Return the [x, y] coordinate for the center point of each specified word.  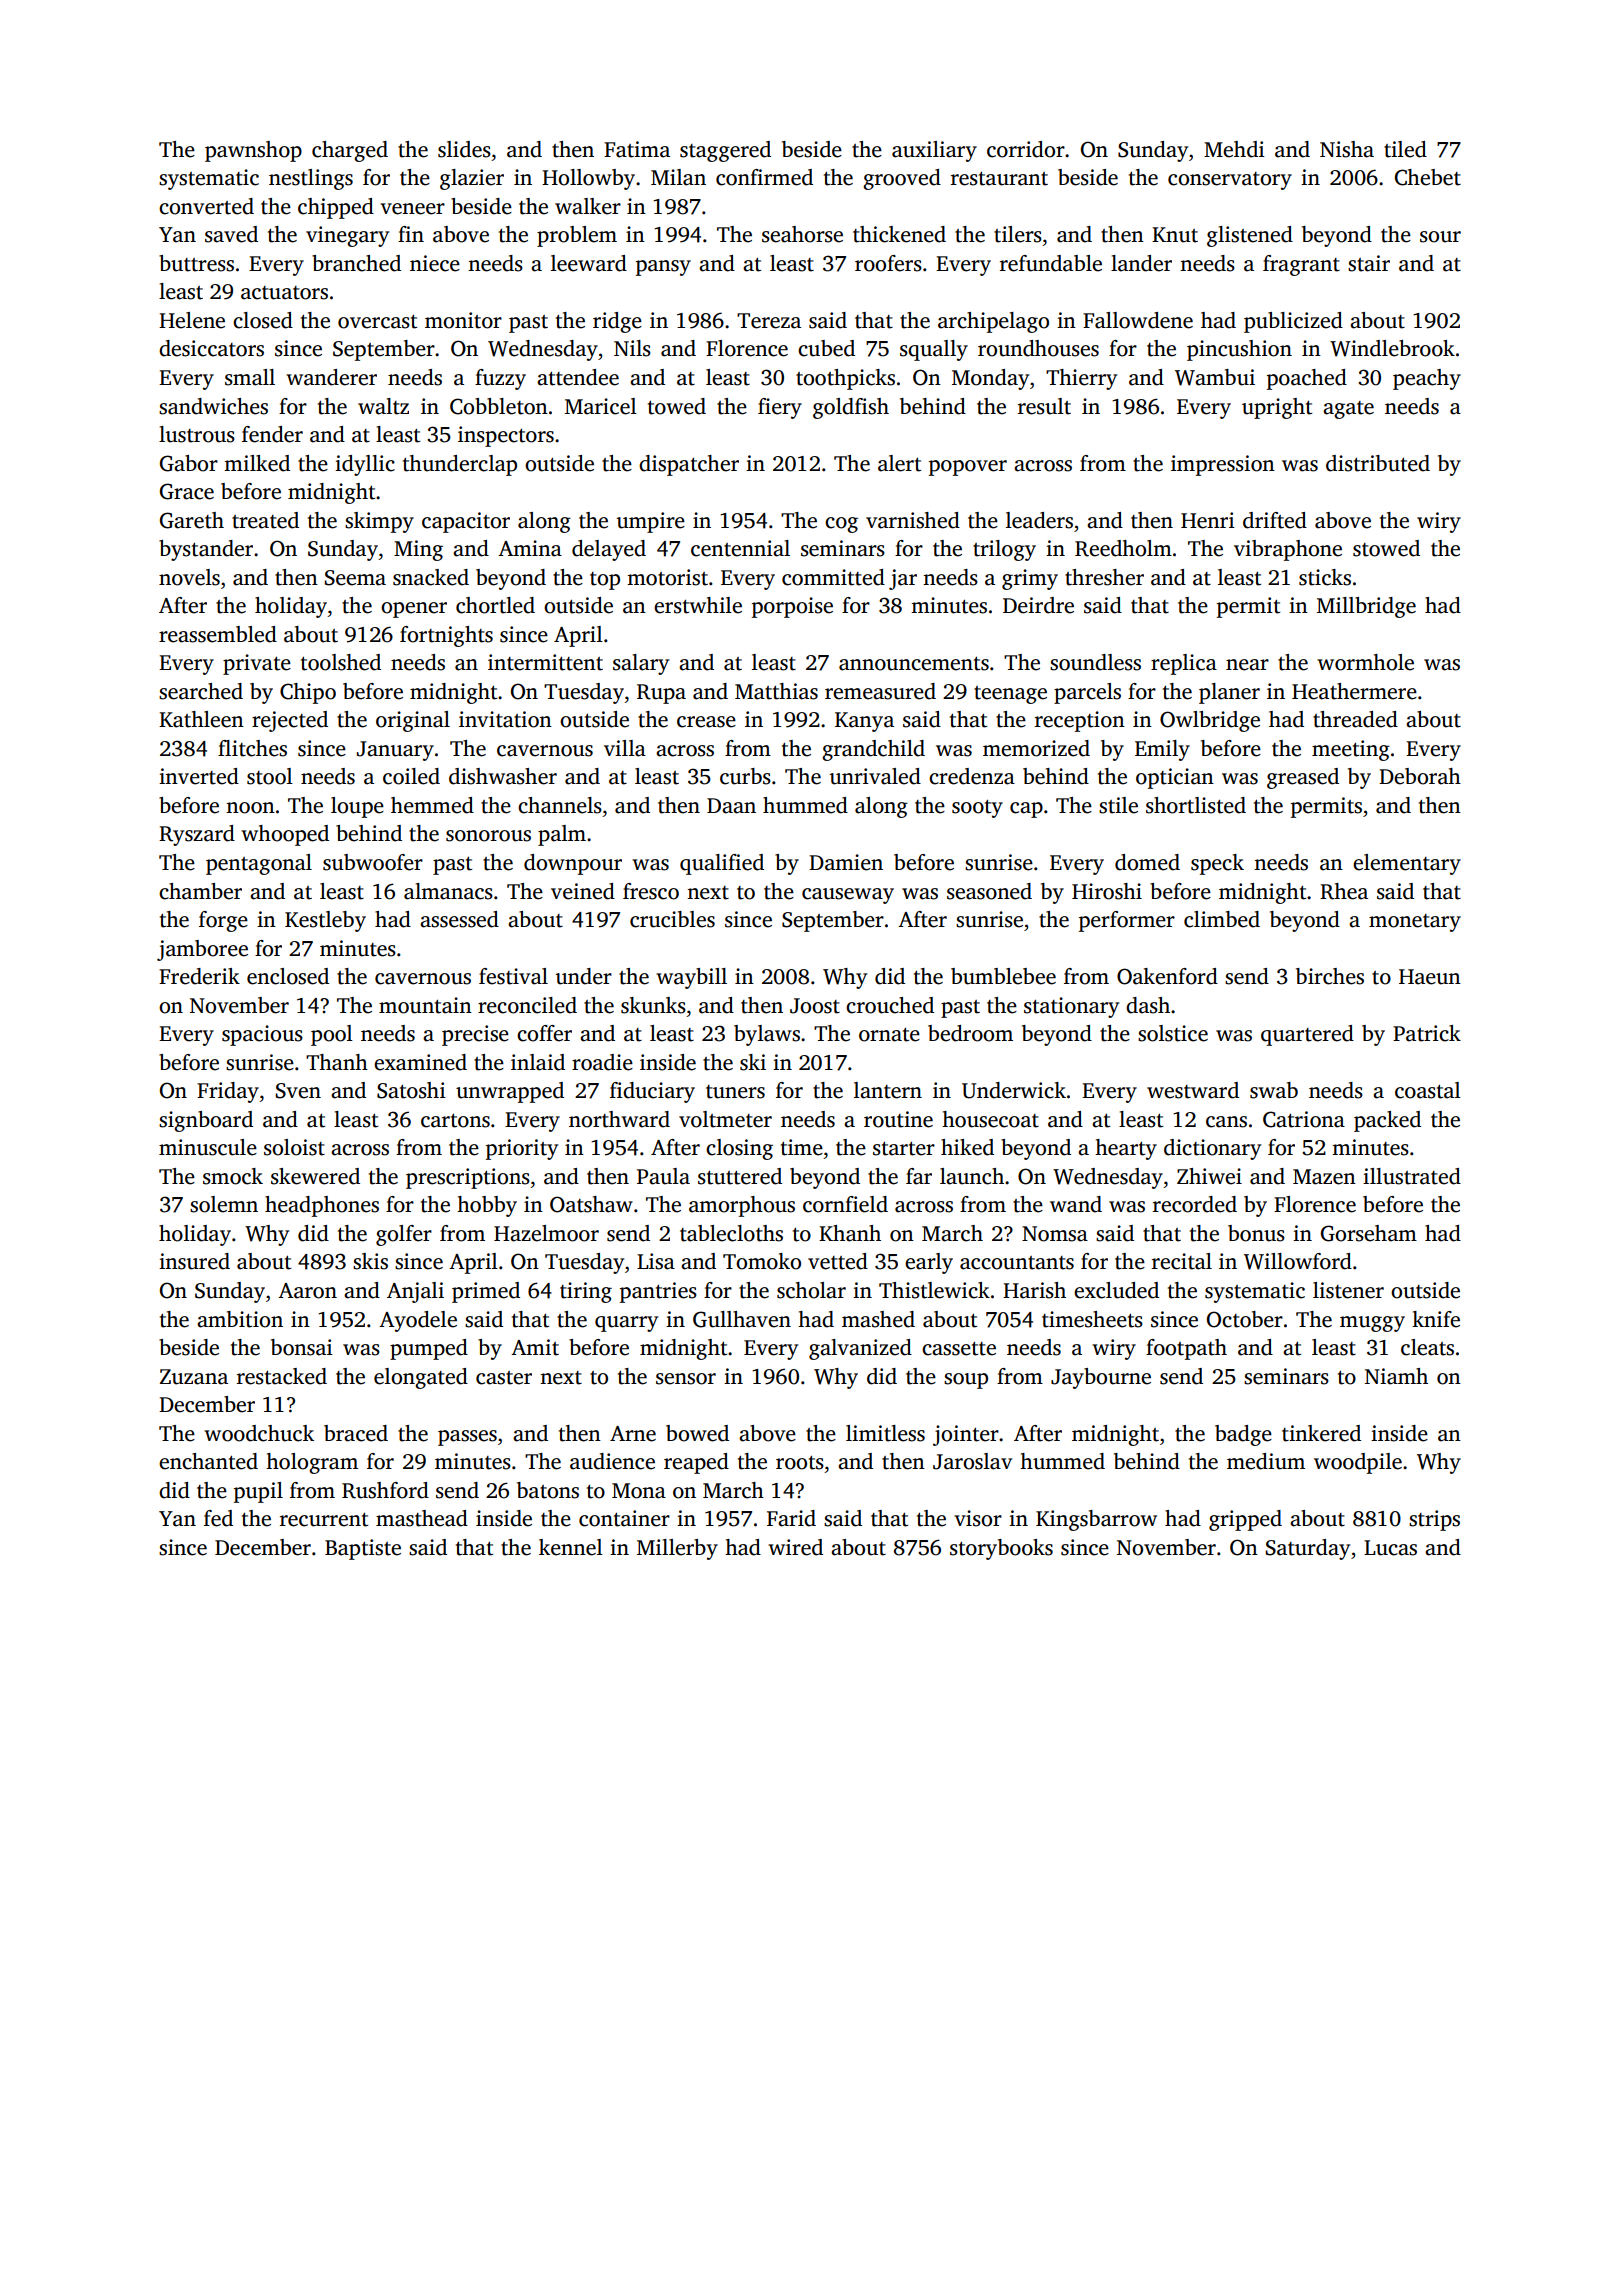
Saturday [1308, 1549]
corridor [1026, 149]
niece [435, 263]
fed [218, 1518]
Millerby [677, 1549]
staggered [725, 151]
